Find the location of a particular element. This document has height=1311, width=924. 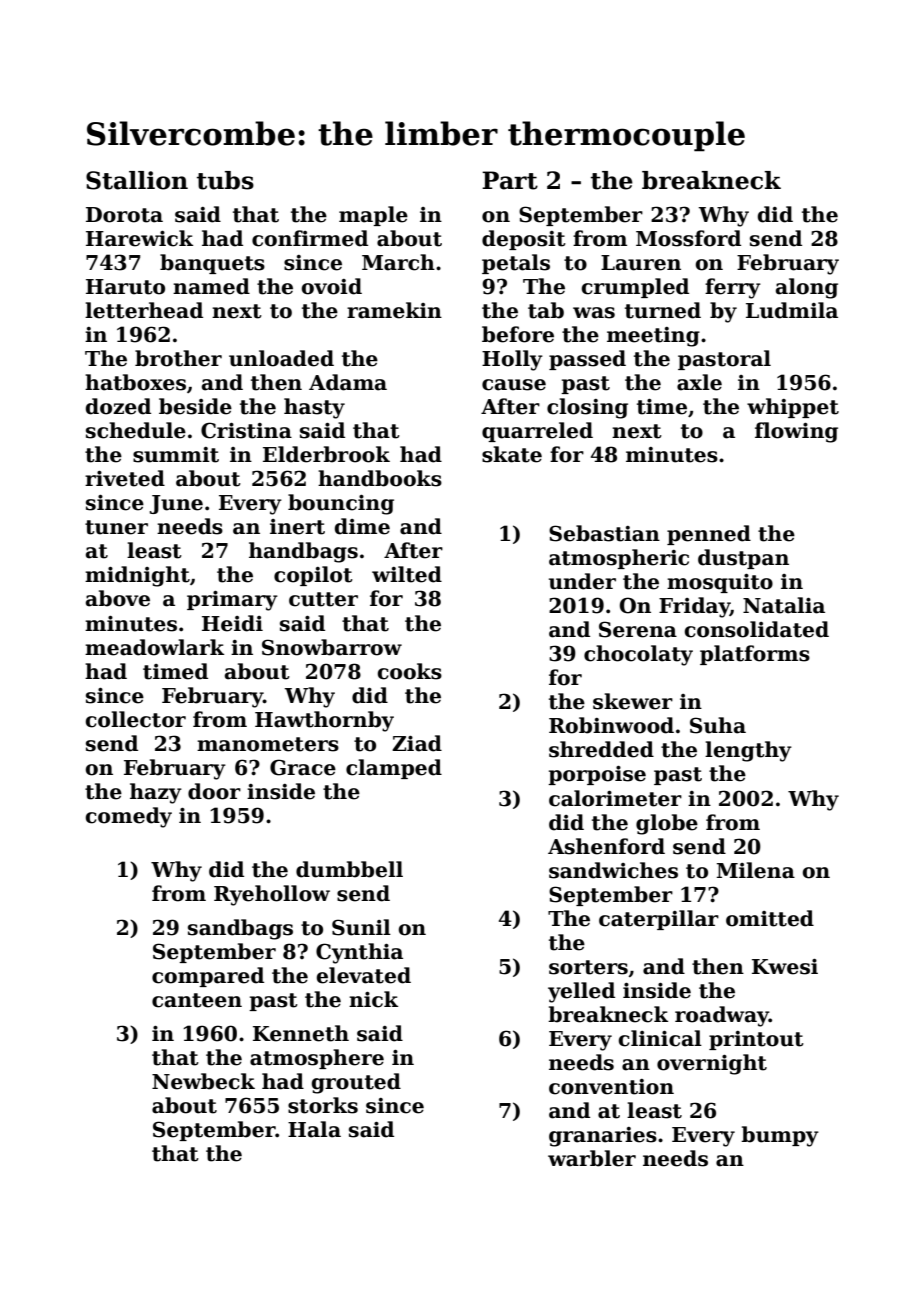

caterpillar is located at coordinates (659, 920).
